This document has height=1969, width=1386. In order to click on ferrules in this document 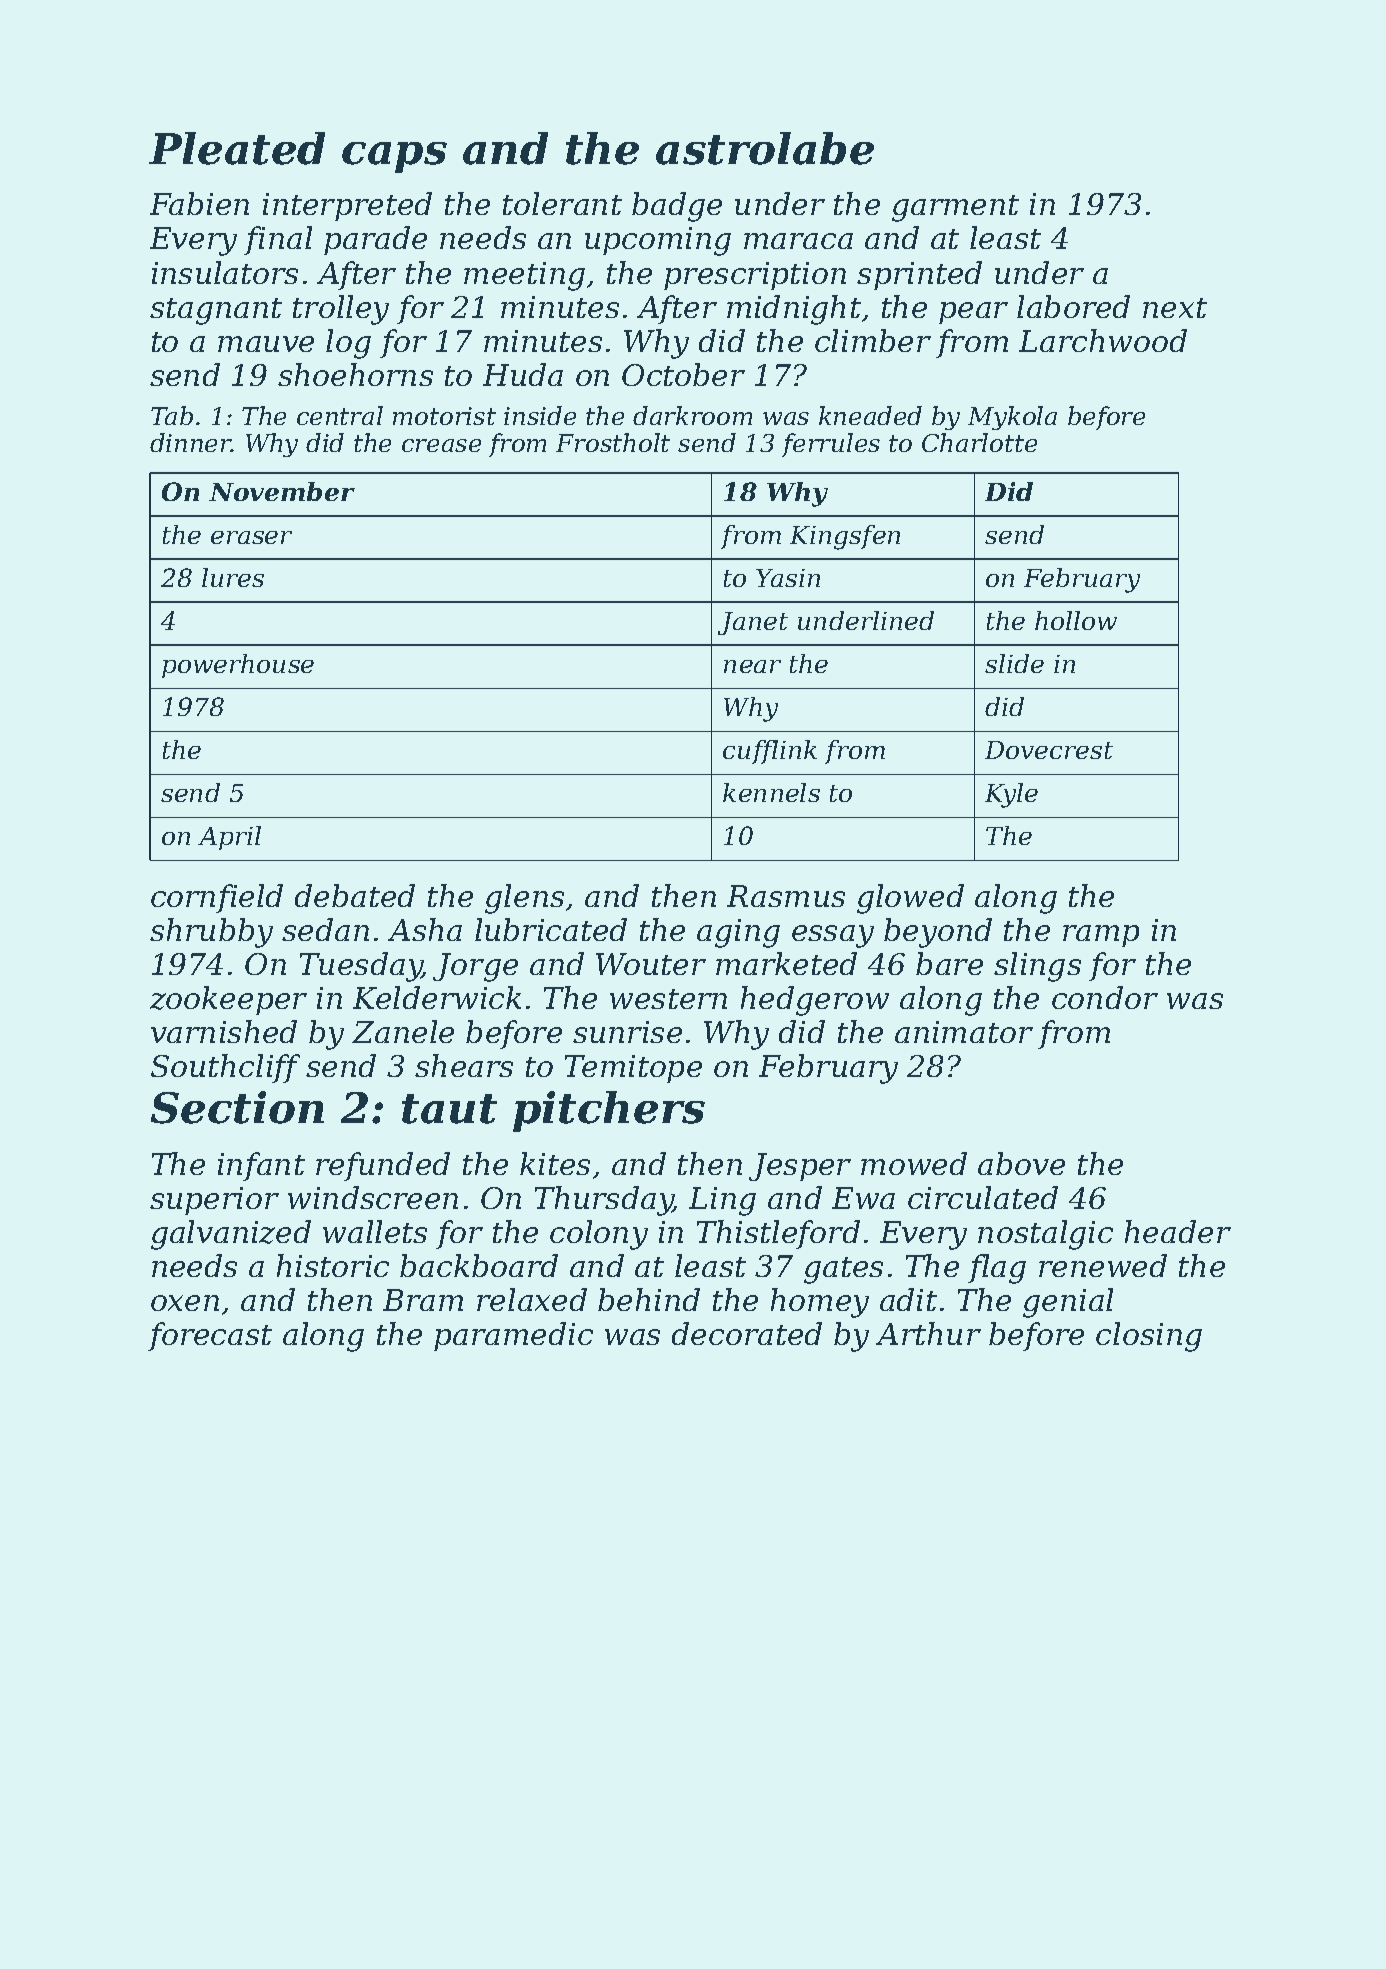, I will do `click(831, 445)`.
